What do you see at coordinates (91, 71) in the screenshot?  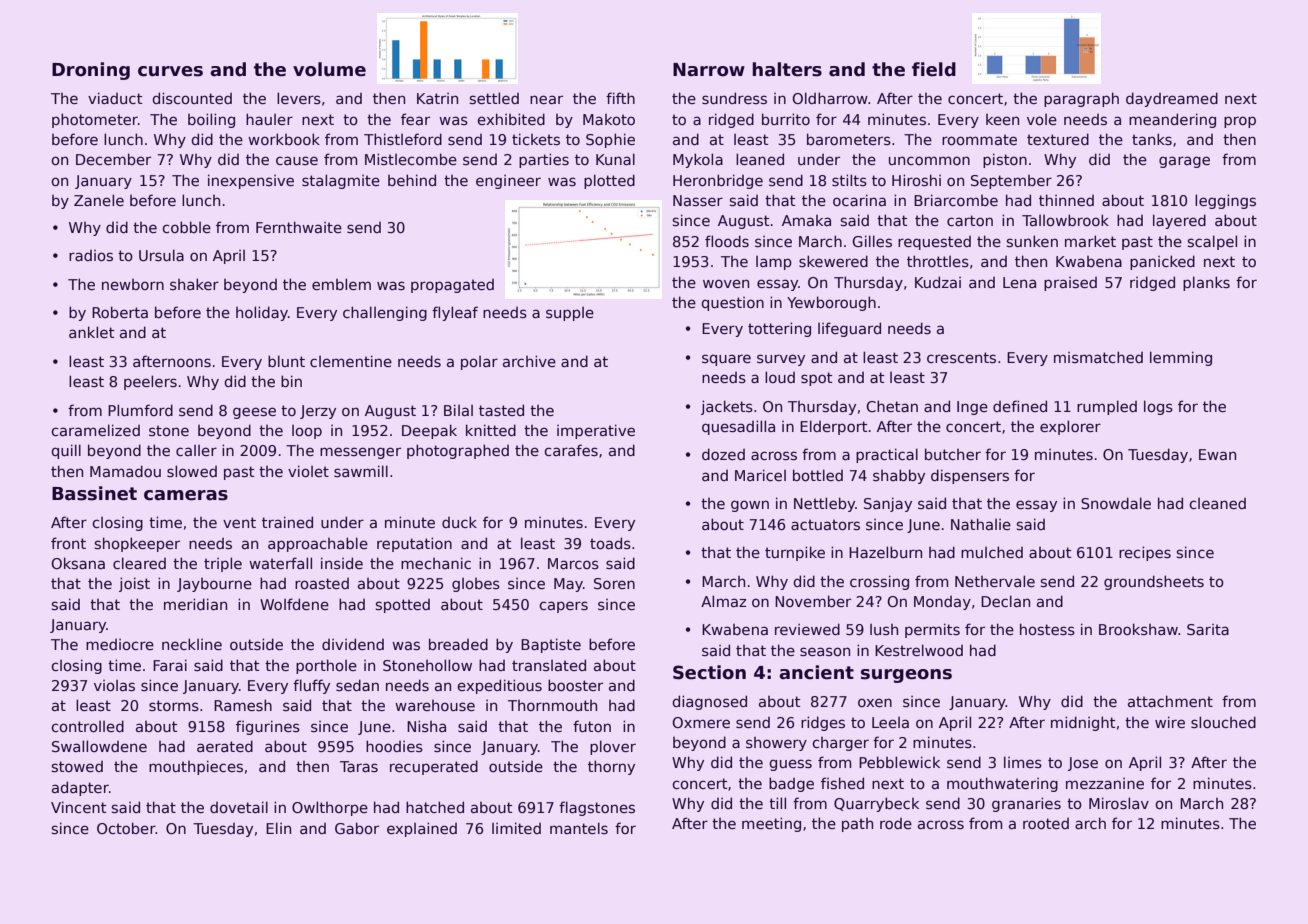 I see `Droning` at bounding box center [91, 71].
